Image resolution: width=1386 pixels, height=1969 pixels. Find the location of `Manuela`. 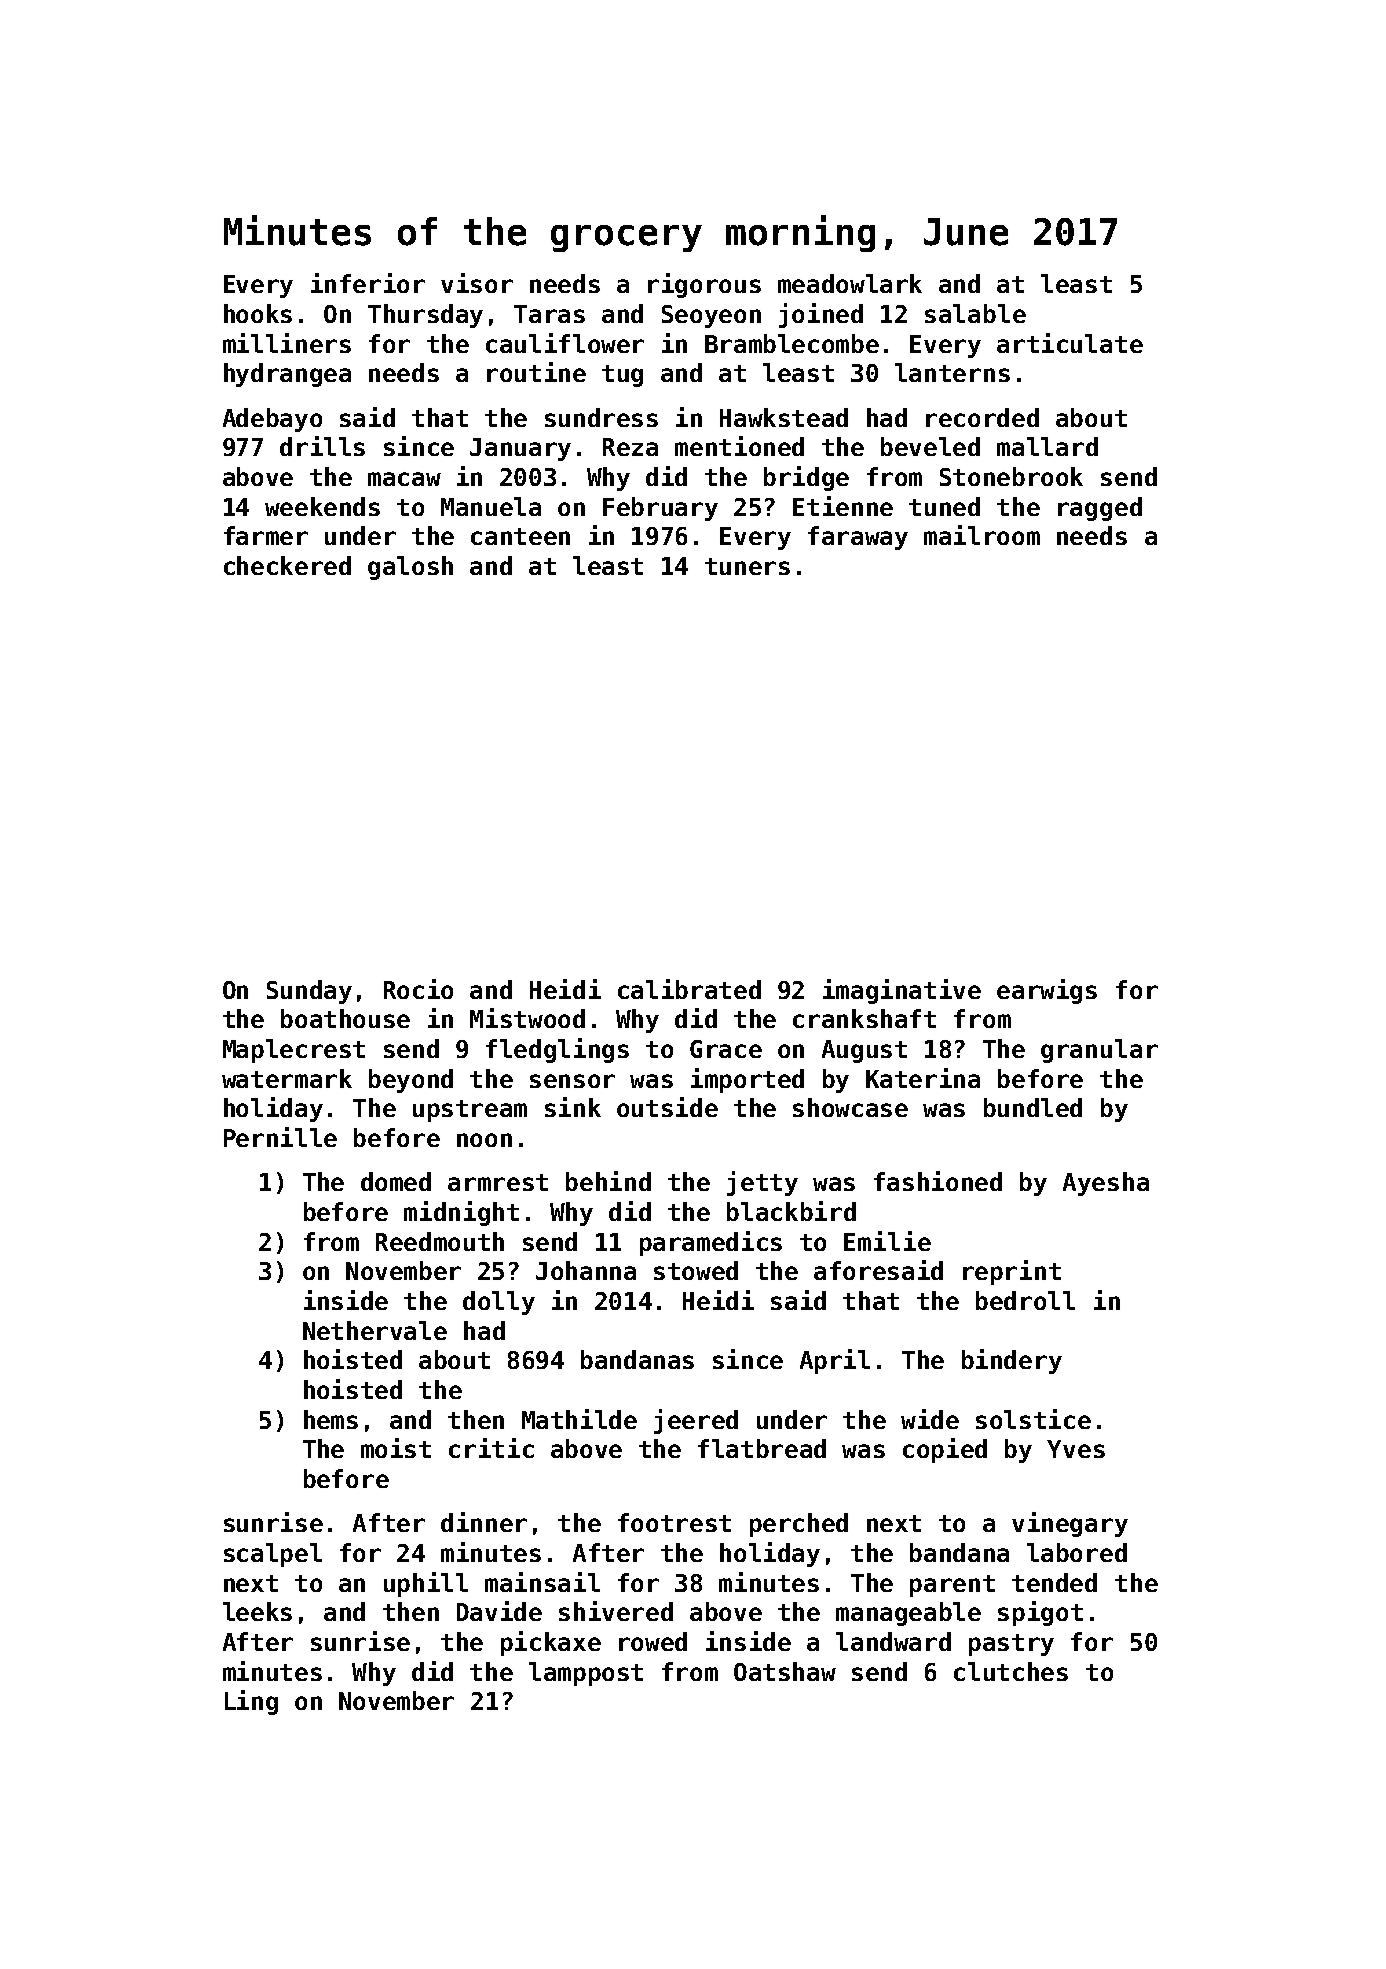

Manuela is located at coordinates (491, 506).
